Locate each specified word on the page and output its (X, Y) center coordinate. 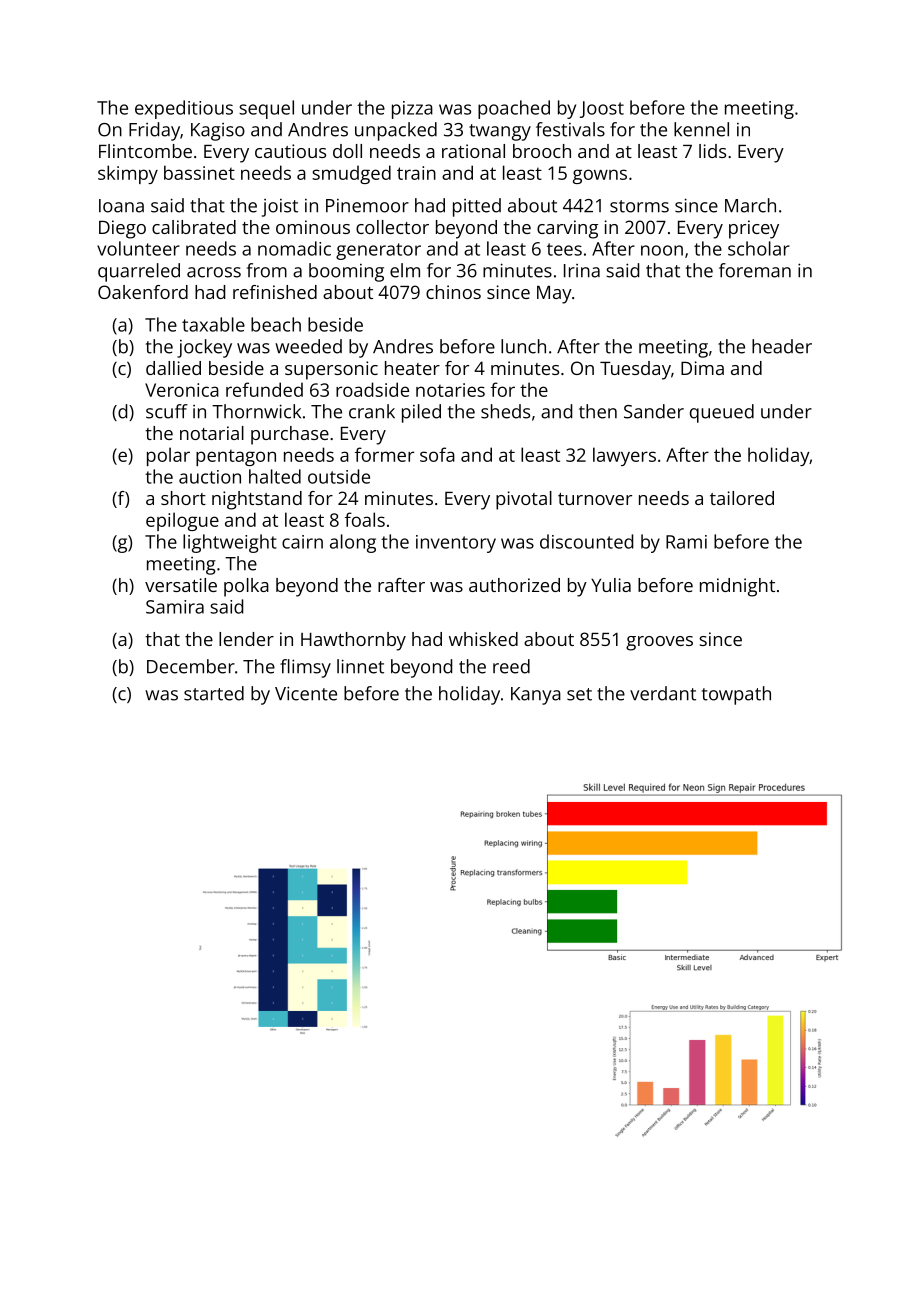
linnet (360, 666)
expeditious (184, 109)
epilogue (182, 521)
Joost (602, 109)
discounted (586, 541)
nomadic (294, 248)
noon (662, 250)
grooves (659, 643)
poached (514, 109)
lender (246, 639)
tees (564, 249)
